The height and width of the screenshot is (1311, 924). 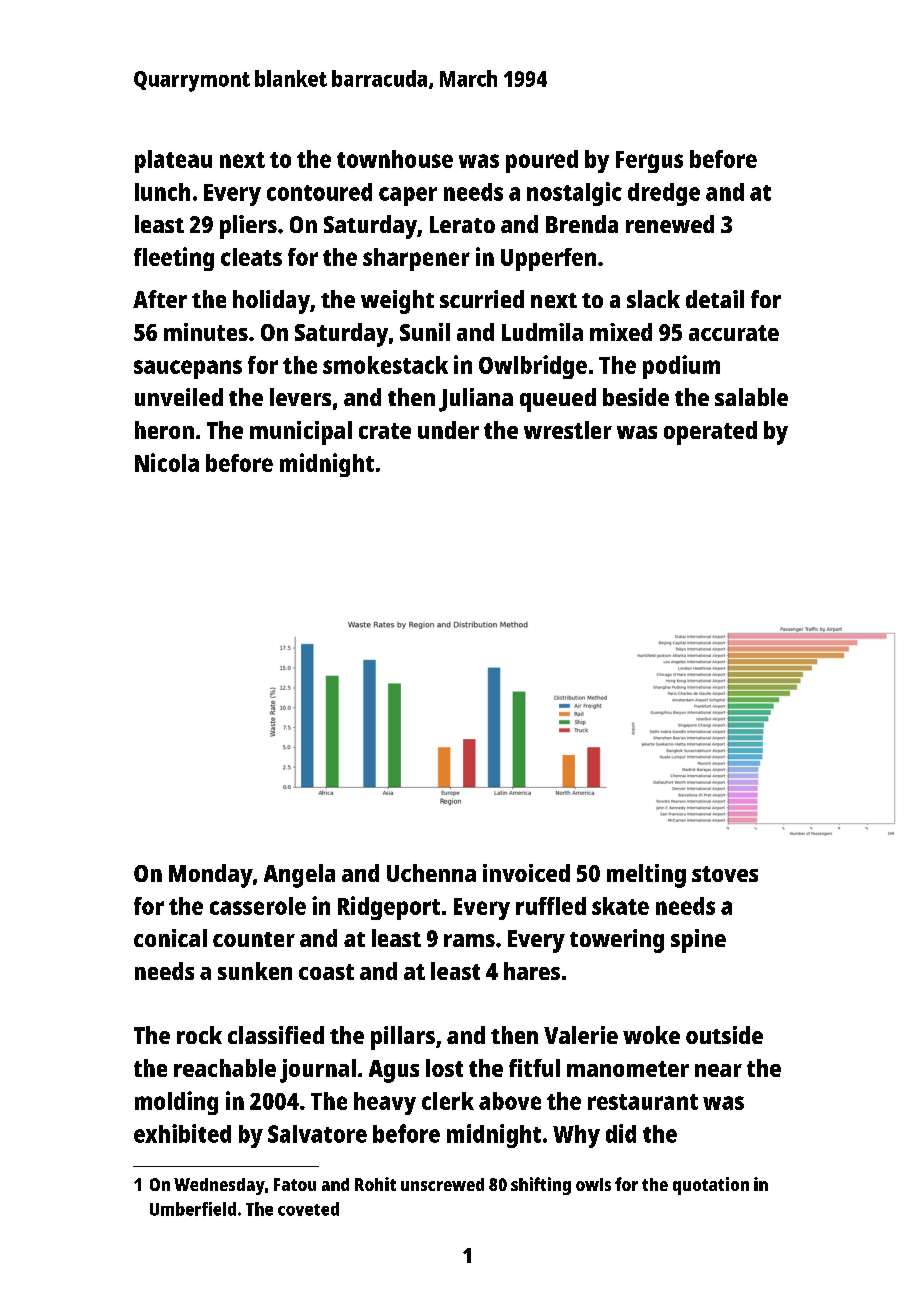 I want to click on townhouse, so click(x=395, y=159).
